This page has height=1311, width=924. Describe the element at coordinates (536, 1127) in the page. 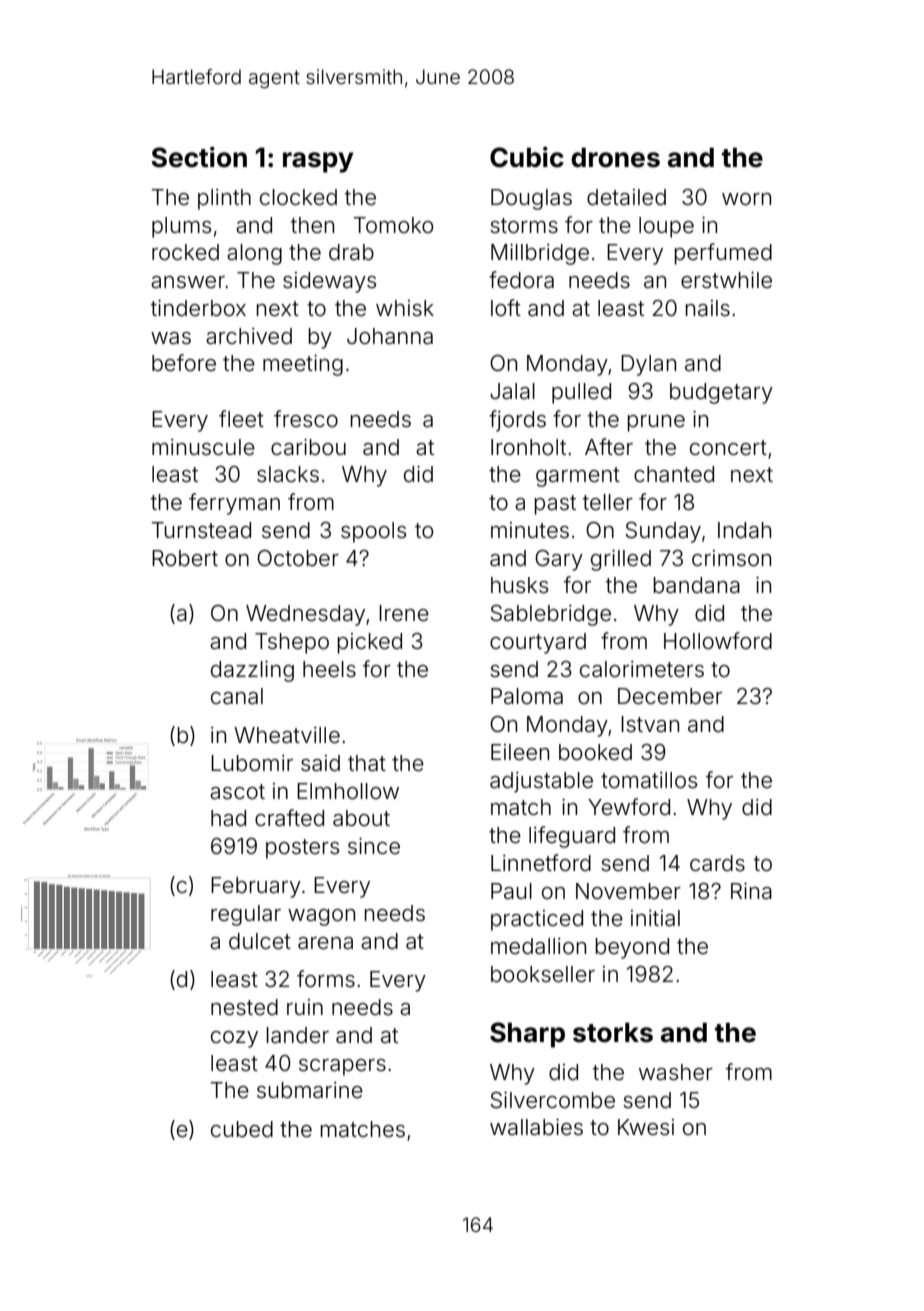

I see `wallabies` at that location.
